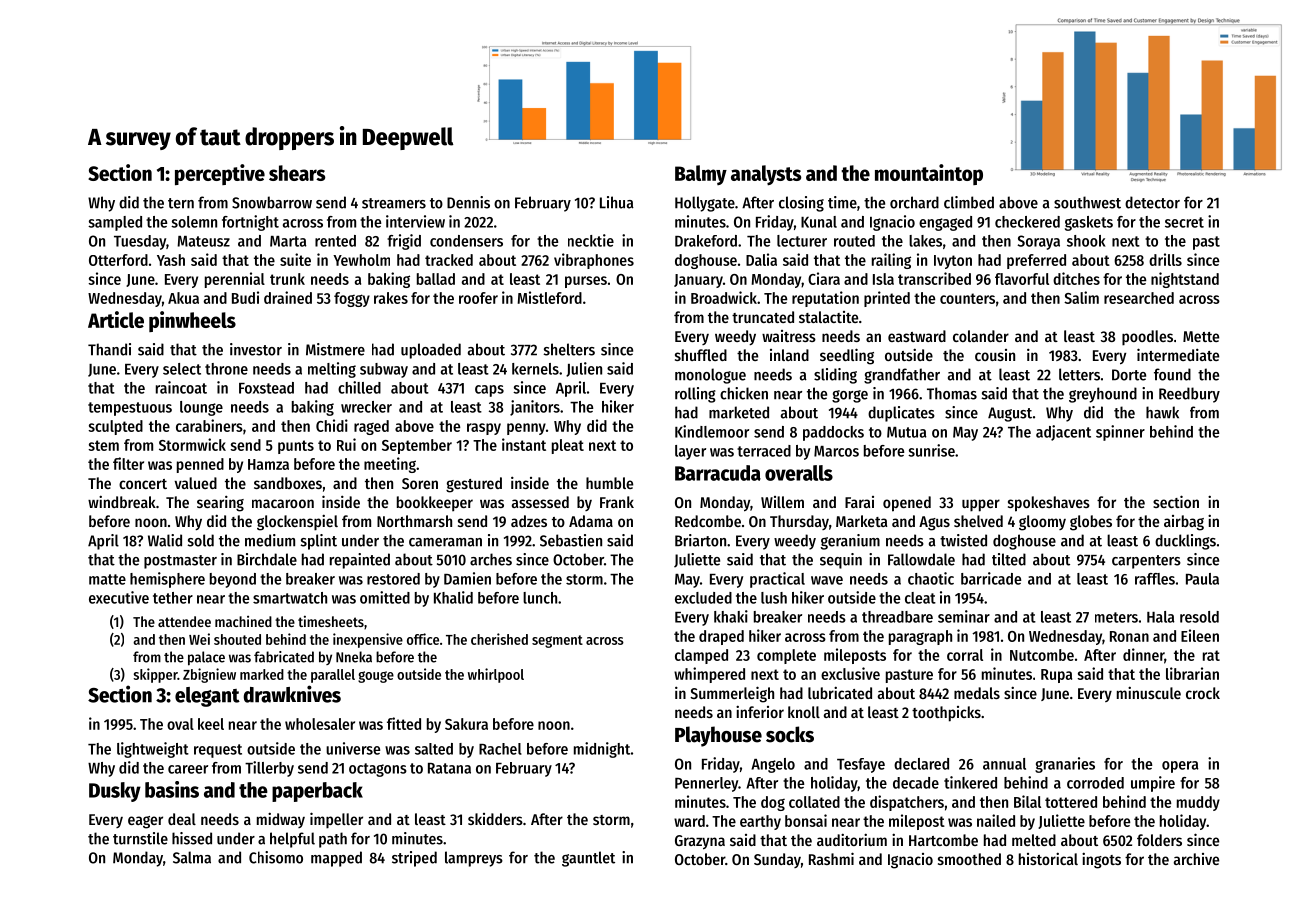 This screenshot has height=924, width=1308. What do you see at coordinates (786, 656) in the screenshot?
I see `complete` at bounding box center [786, 656].
